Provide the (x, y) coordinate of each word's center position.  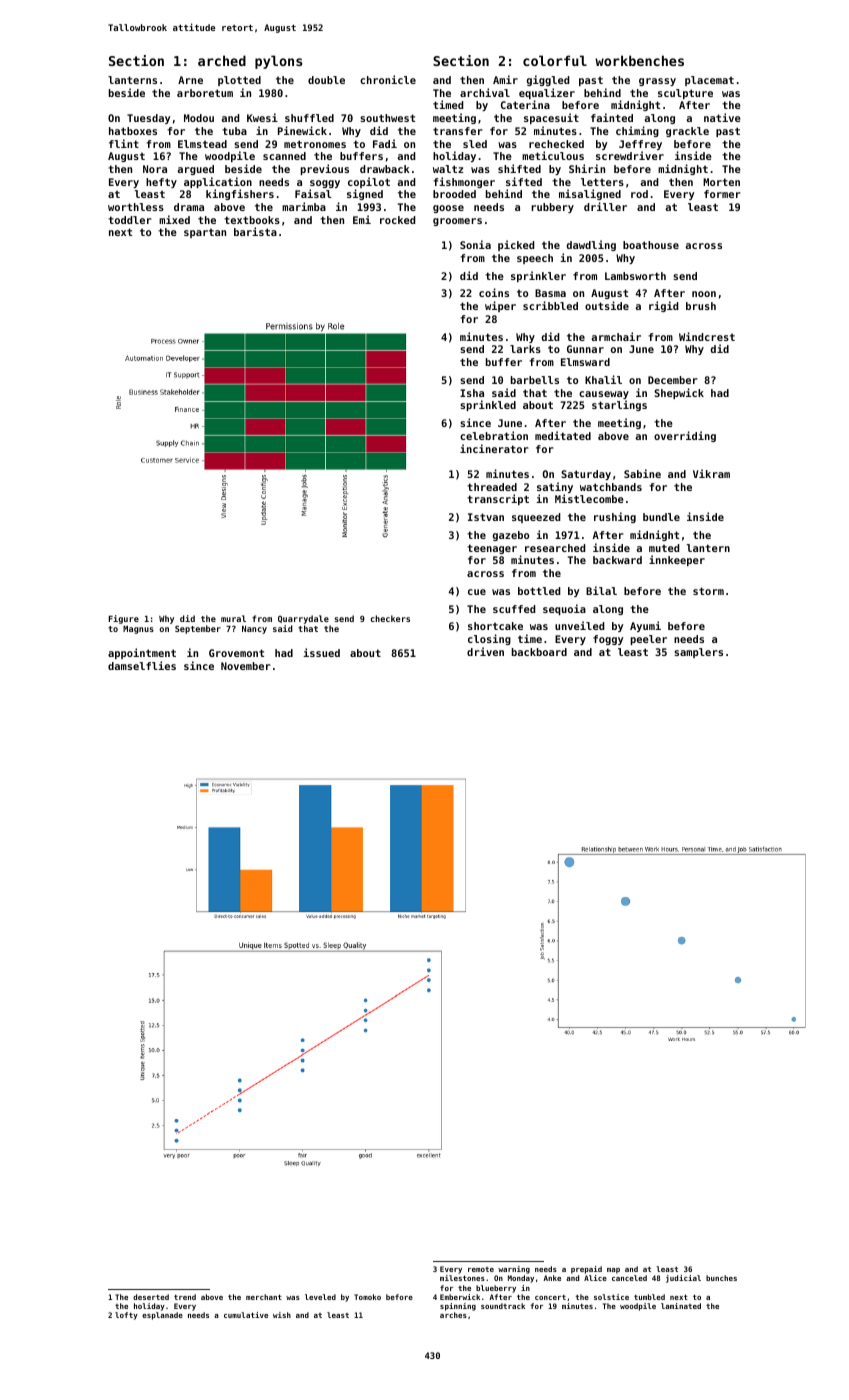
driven (485, 651)
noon (704, 294)
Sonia (475, 244)
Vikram (711, 473)
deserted (151, 1297)
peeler (649, 640)
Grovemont (236, 653)
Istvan (486, 517)
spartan (205, 233)
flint (124, 143)
